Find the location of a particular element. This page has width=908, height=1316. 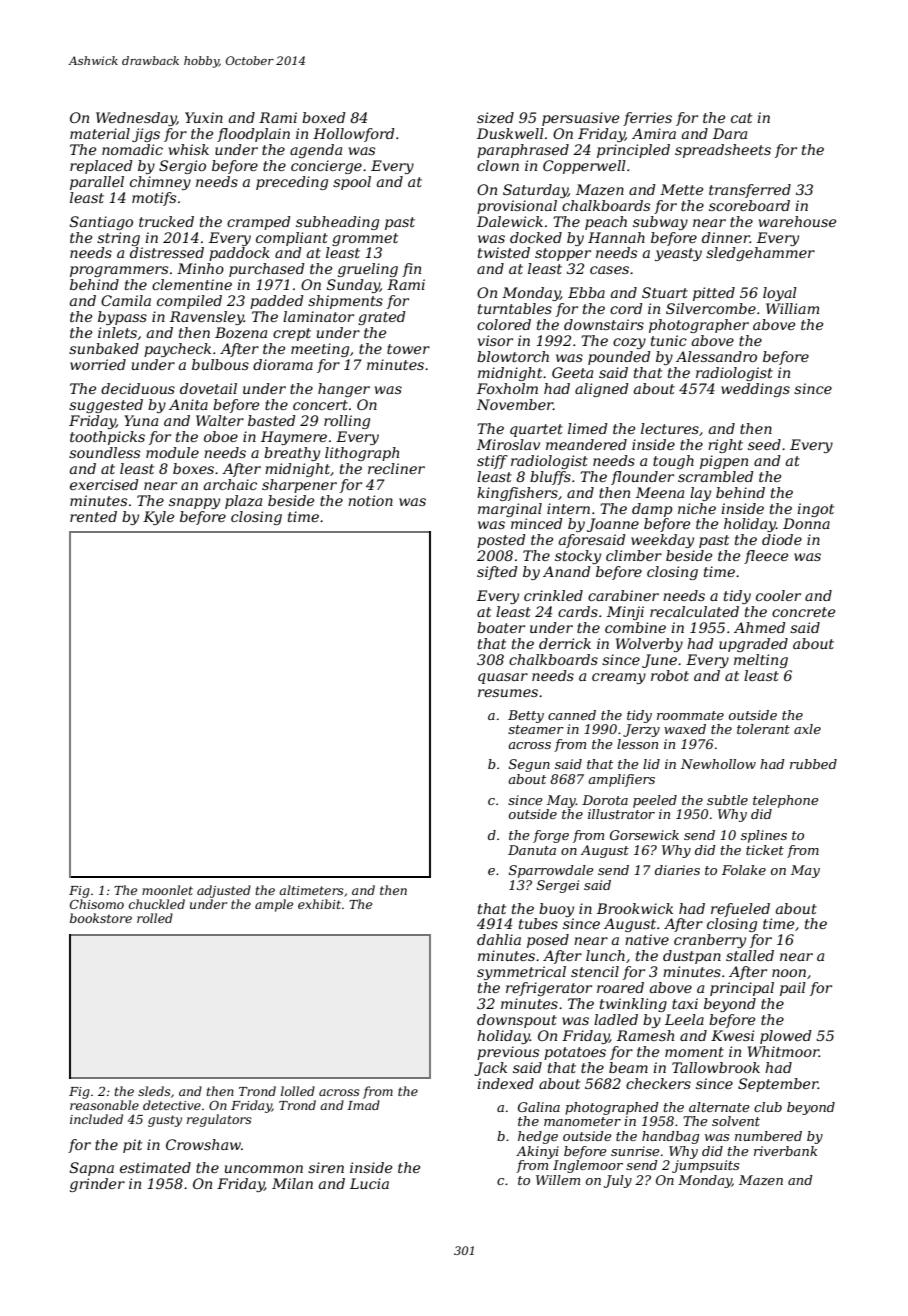

pail is located at coordinates (793, 989).
